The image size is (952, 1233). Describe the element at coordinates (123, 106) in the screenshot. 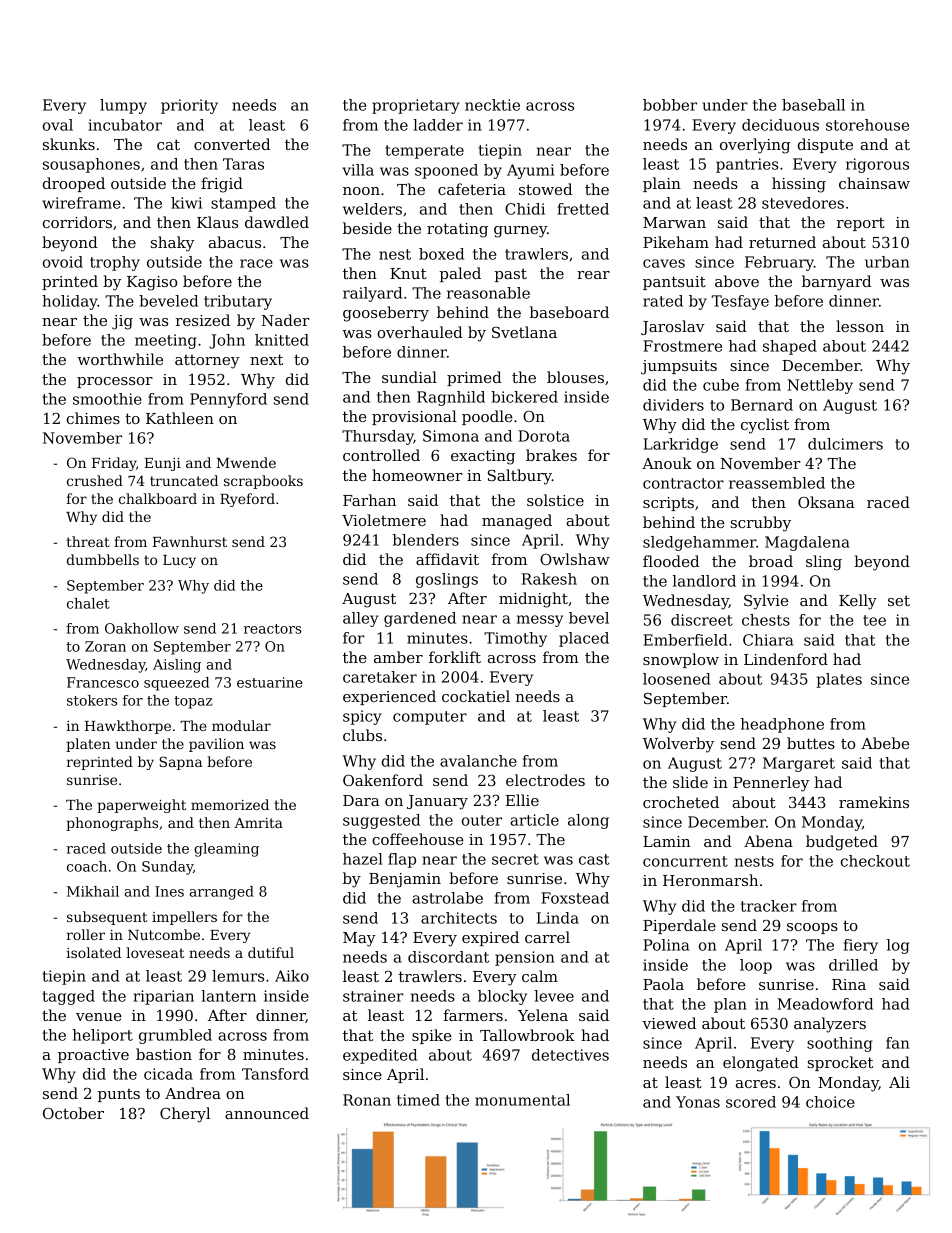

I see `lumpy` at that location.
